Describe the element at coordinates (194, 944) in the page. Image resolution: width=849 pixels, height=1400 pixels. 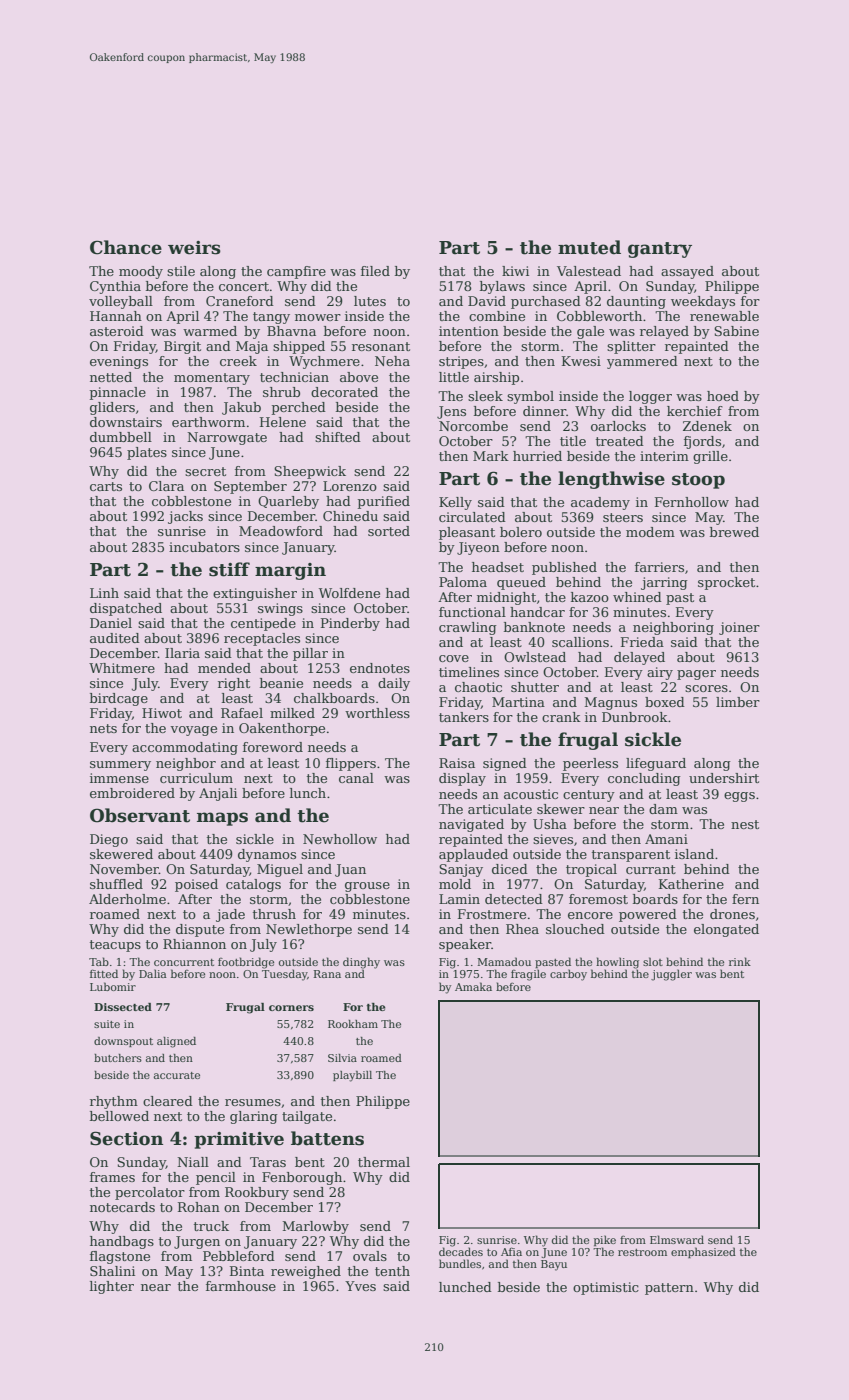
I see `Rhiannon` at that location.
